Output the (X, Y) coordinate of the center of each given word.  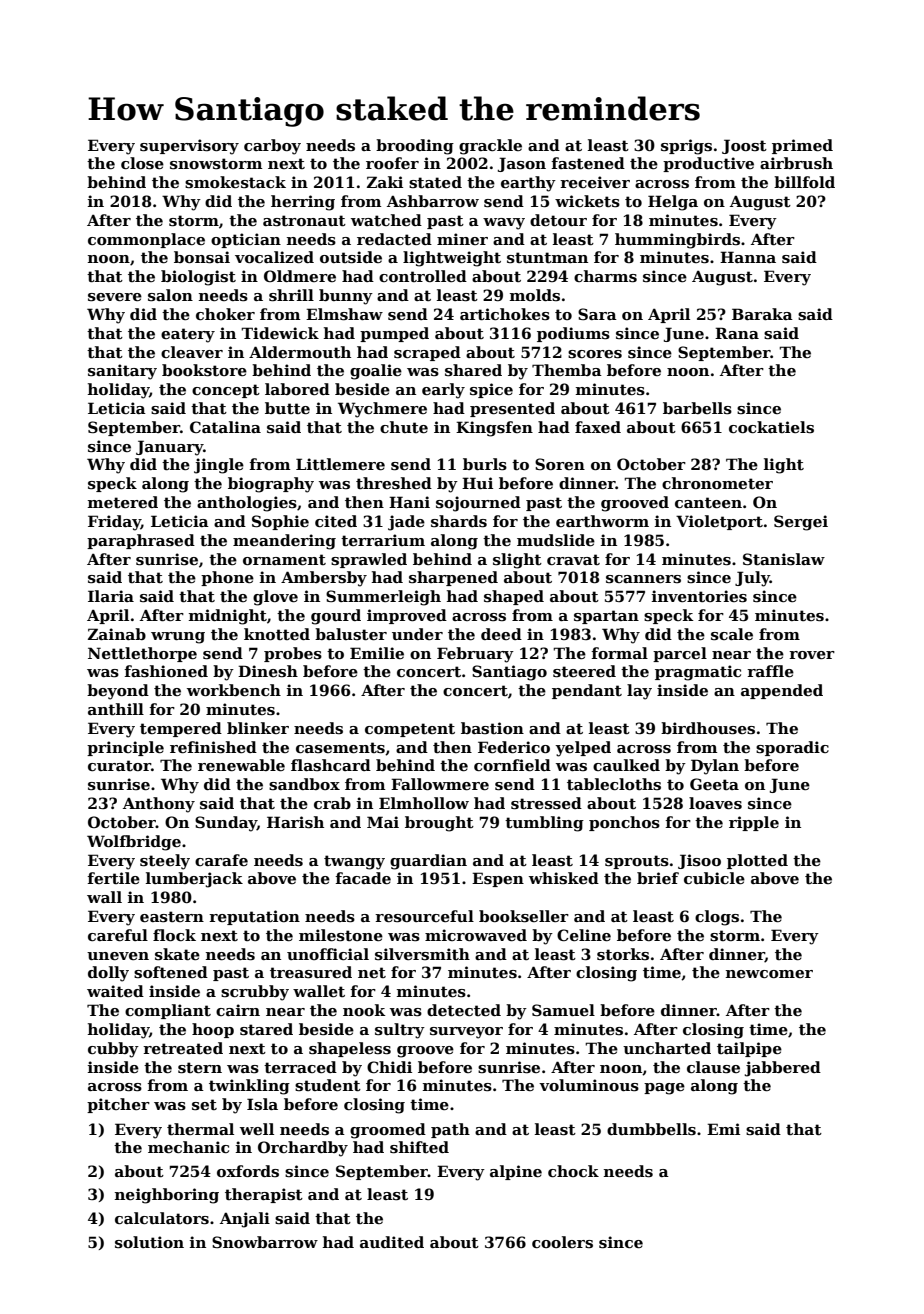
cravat (573, 559)
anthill (116, 709)
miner (462, 239)
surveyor (466, 1033)
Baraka (762, 314)
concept (226, 391)
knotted (277, 634)
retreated (183, 1048)
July (752, 579)
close (142, 163)
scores (595, 354)
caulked (626, 765)
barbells (697, 408)
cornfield (512, 765)
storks (623, 954)
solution (149, 1242)
